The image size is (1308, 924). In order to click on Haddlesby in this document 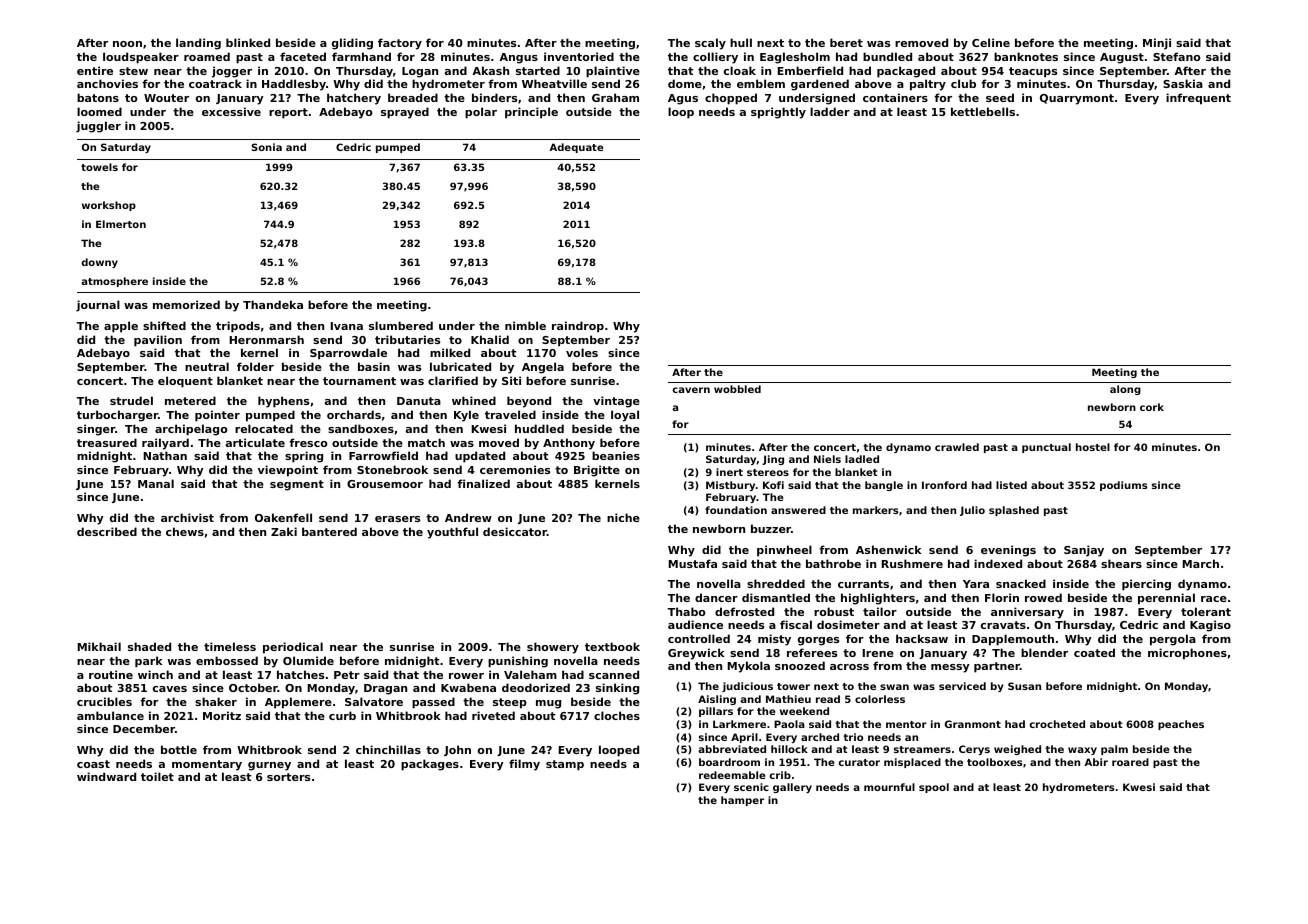, I will do `click(294, 85)`.
